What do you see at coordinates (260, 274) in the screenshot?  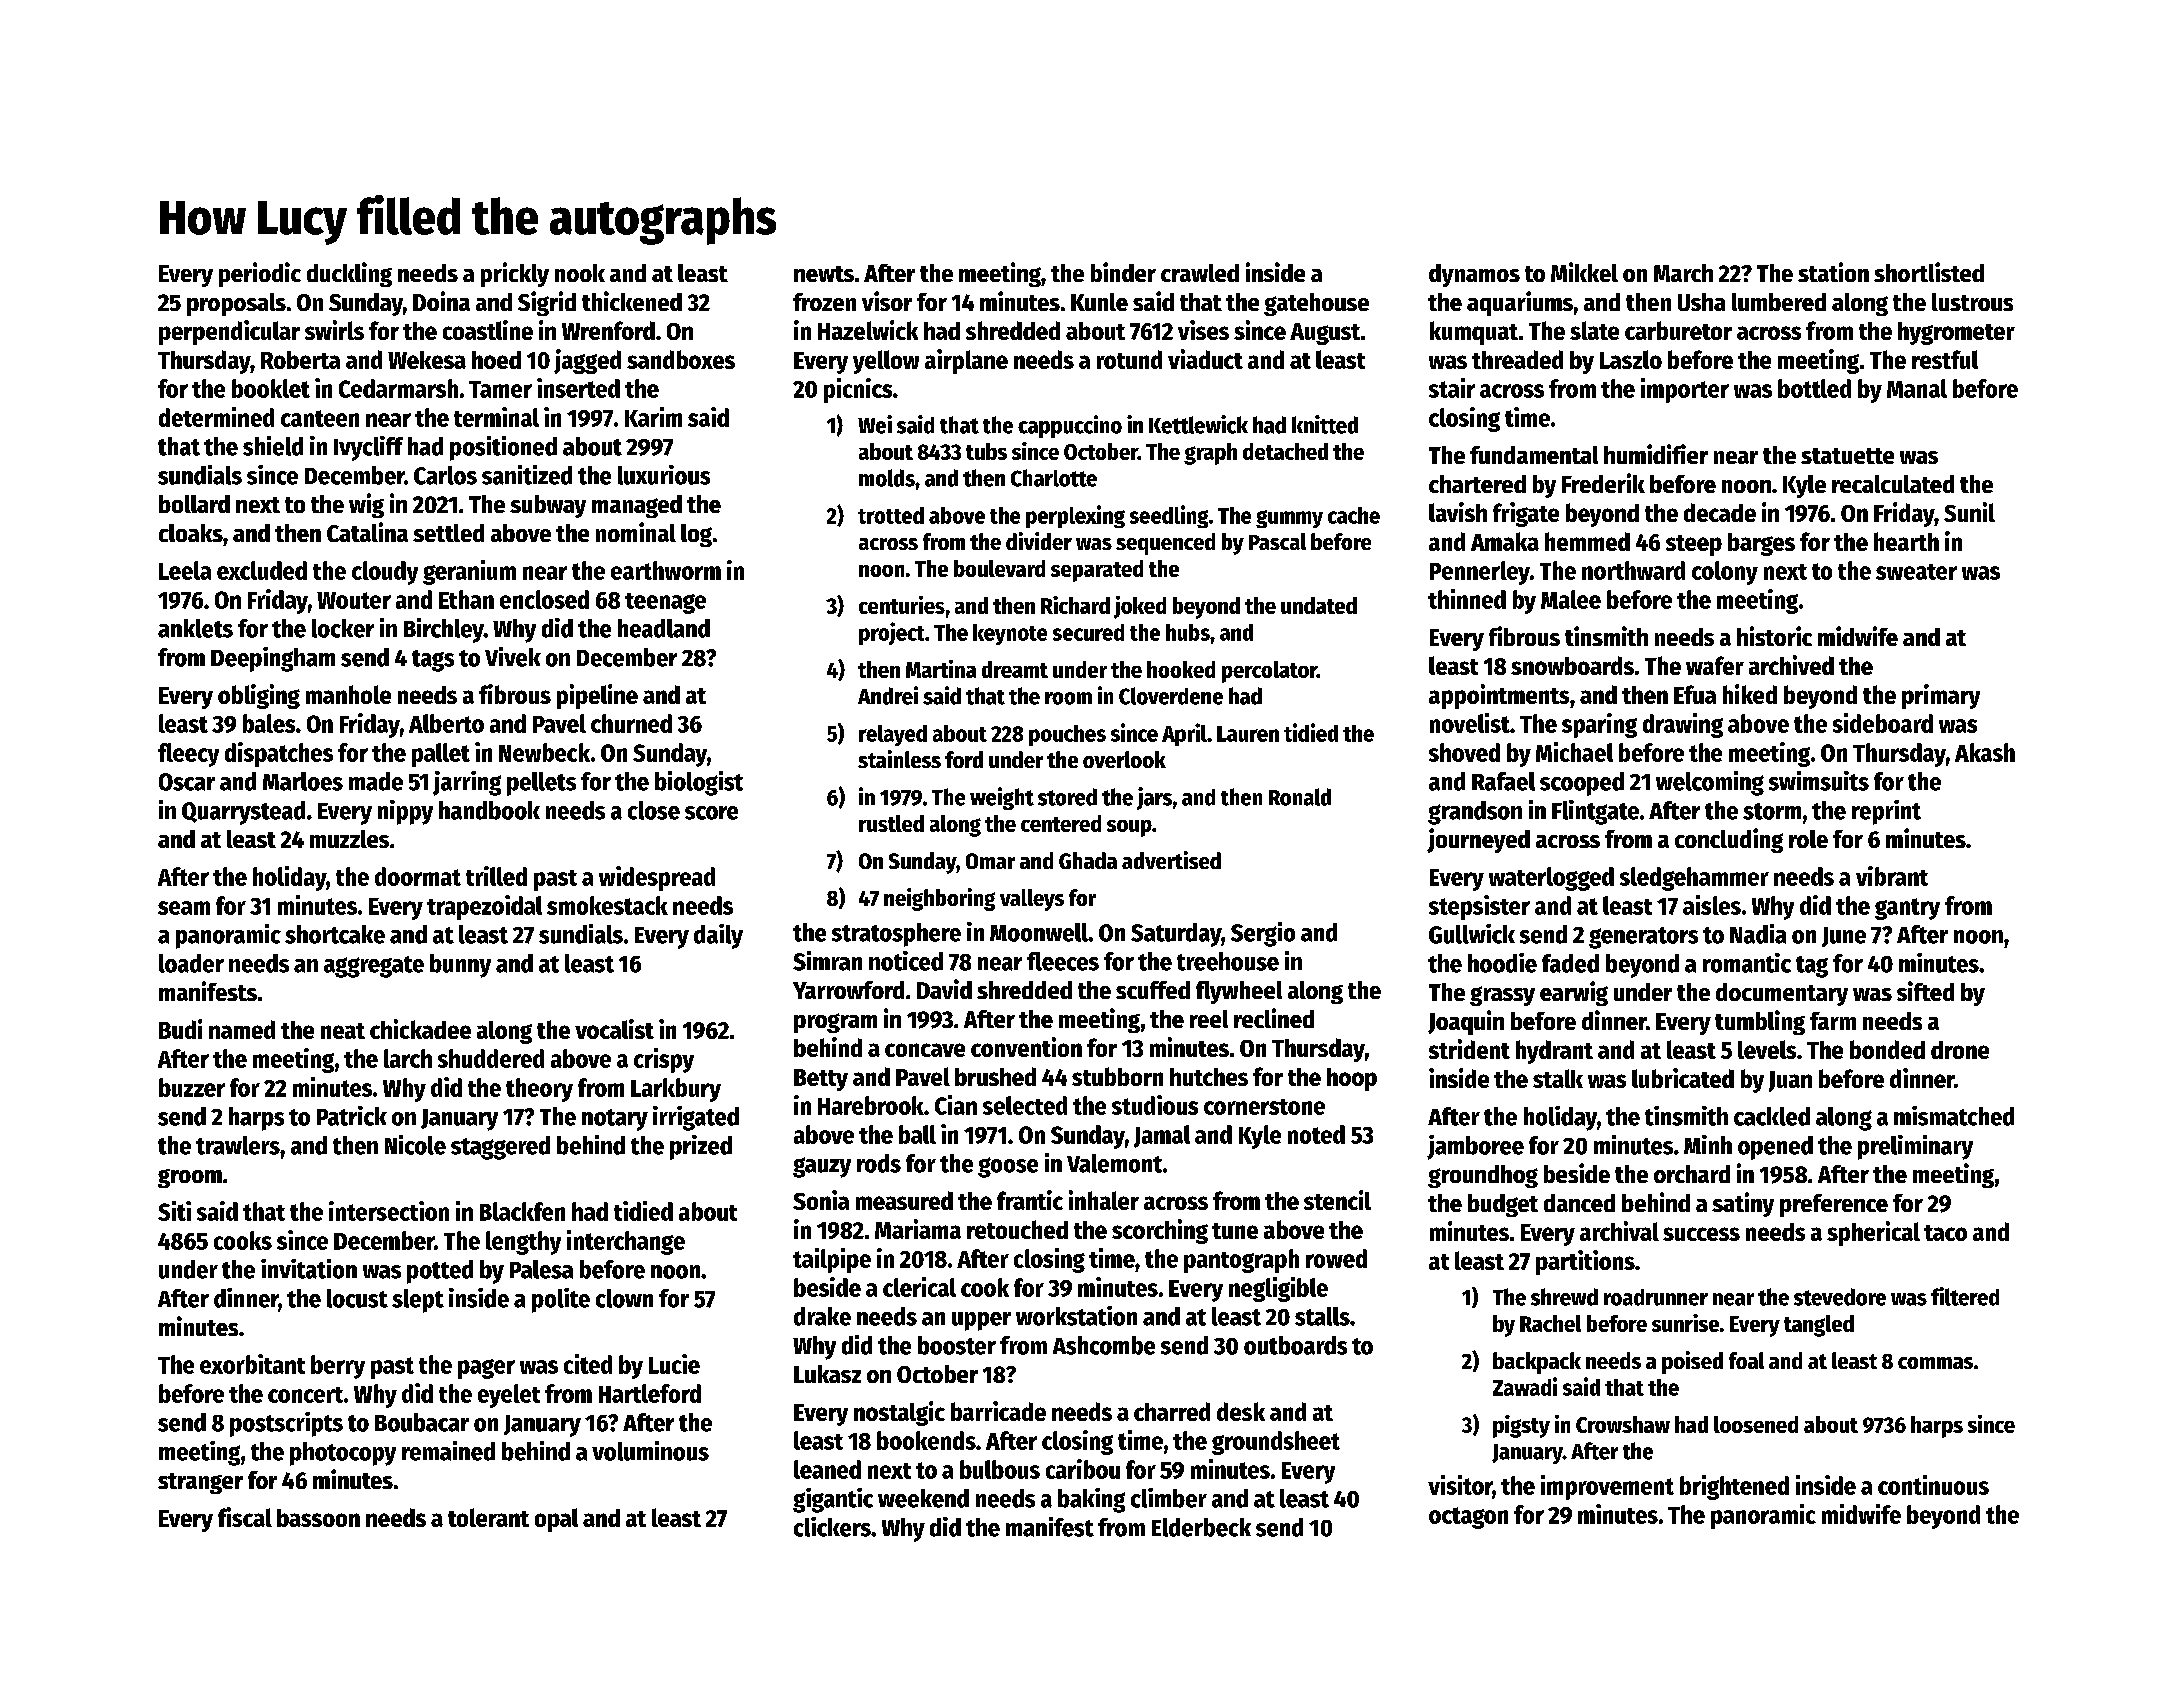 I see `periodic` at bounding box center [260, 274].
